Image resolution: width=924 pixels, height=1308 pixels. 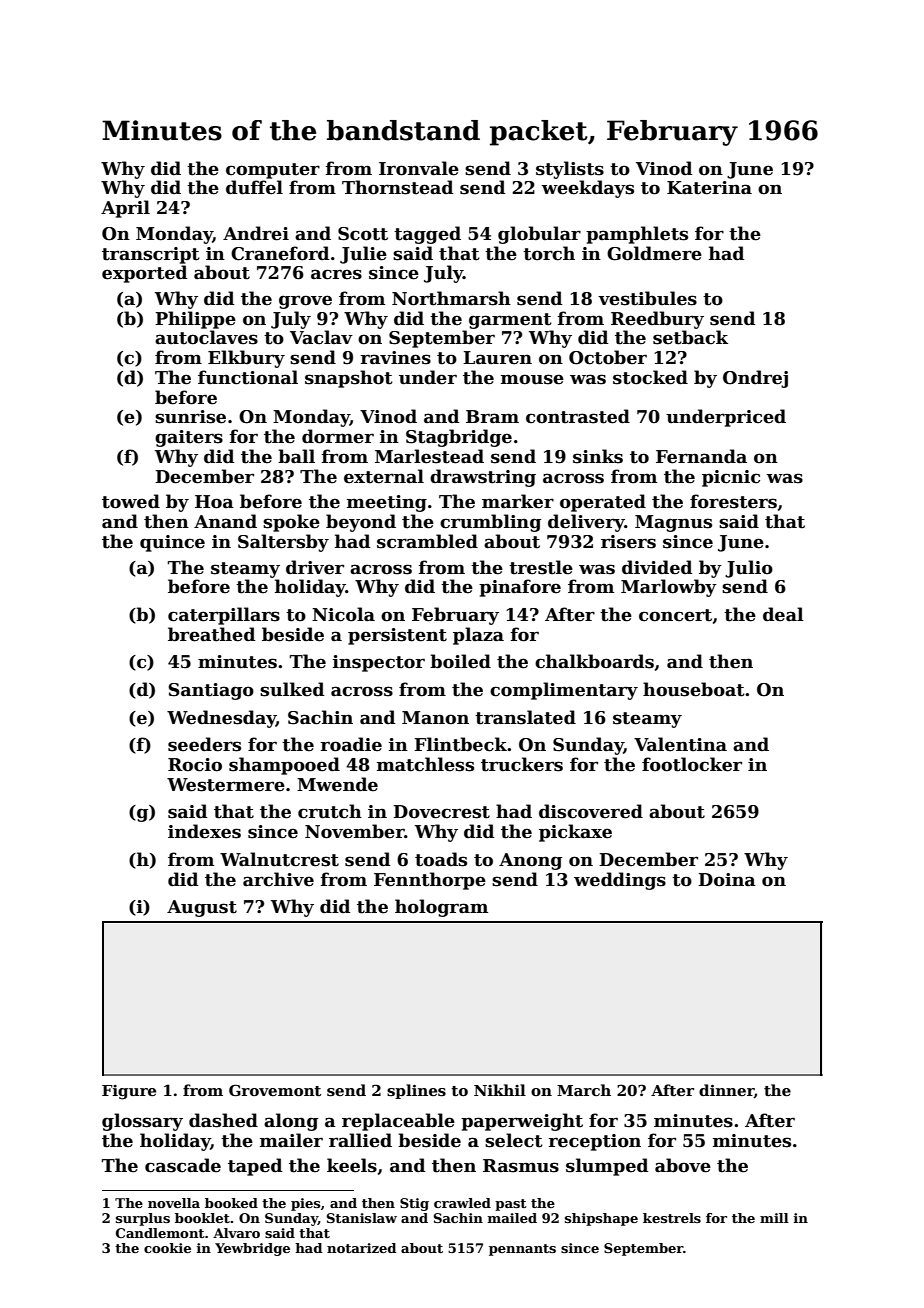 What do you see at coordinates (225, 521) in the document?
I see `Anand` at bounding box center [225, 521].
